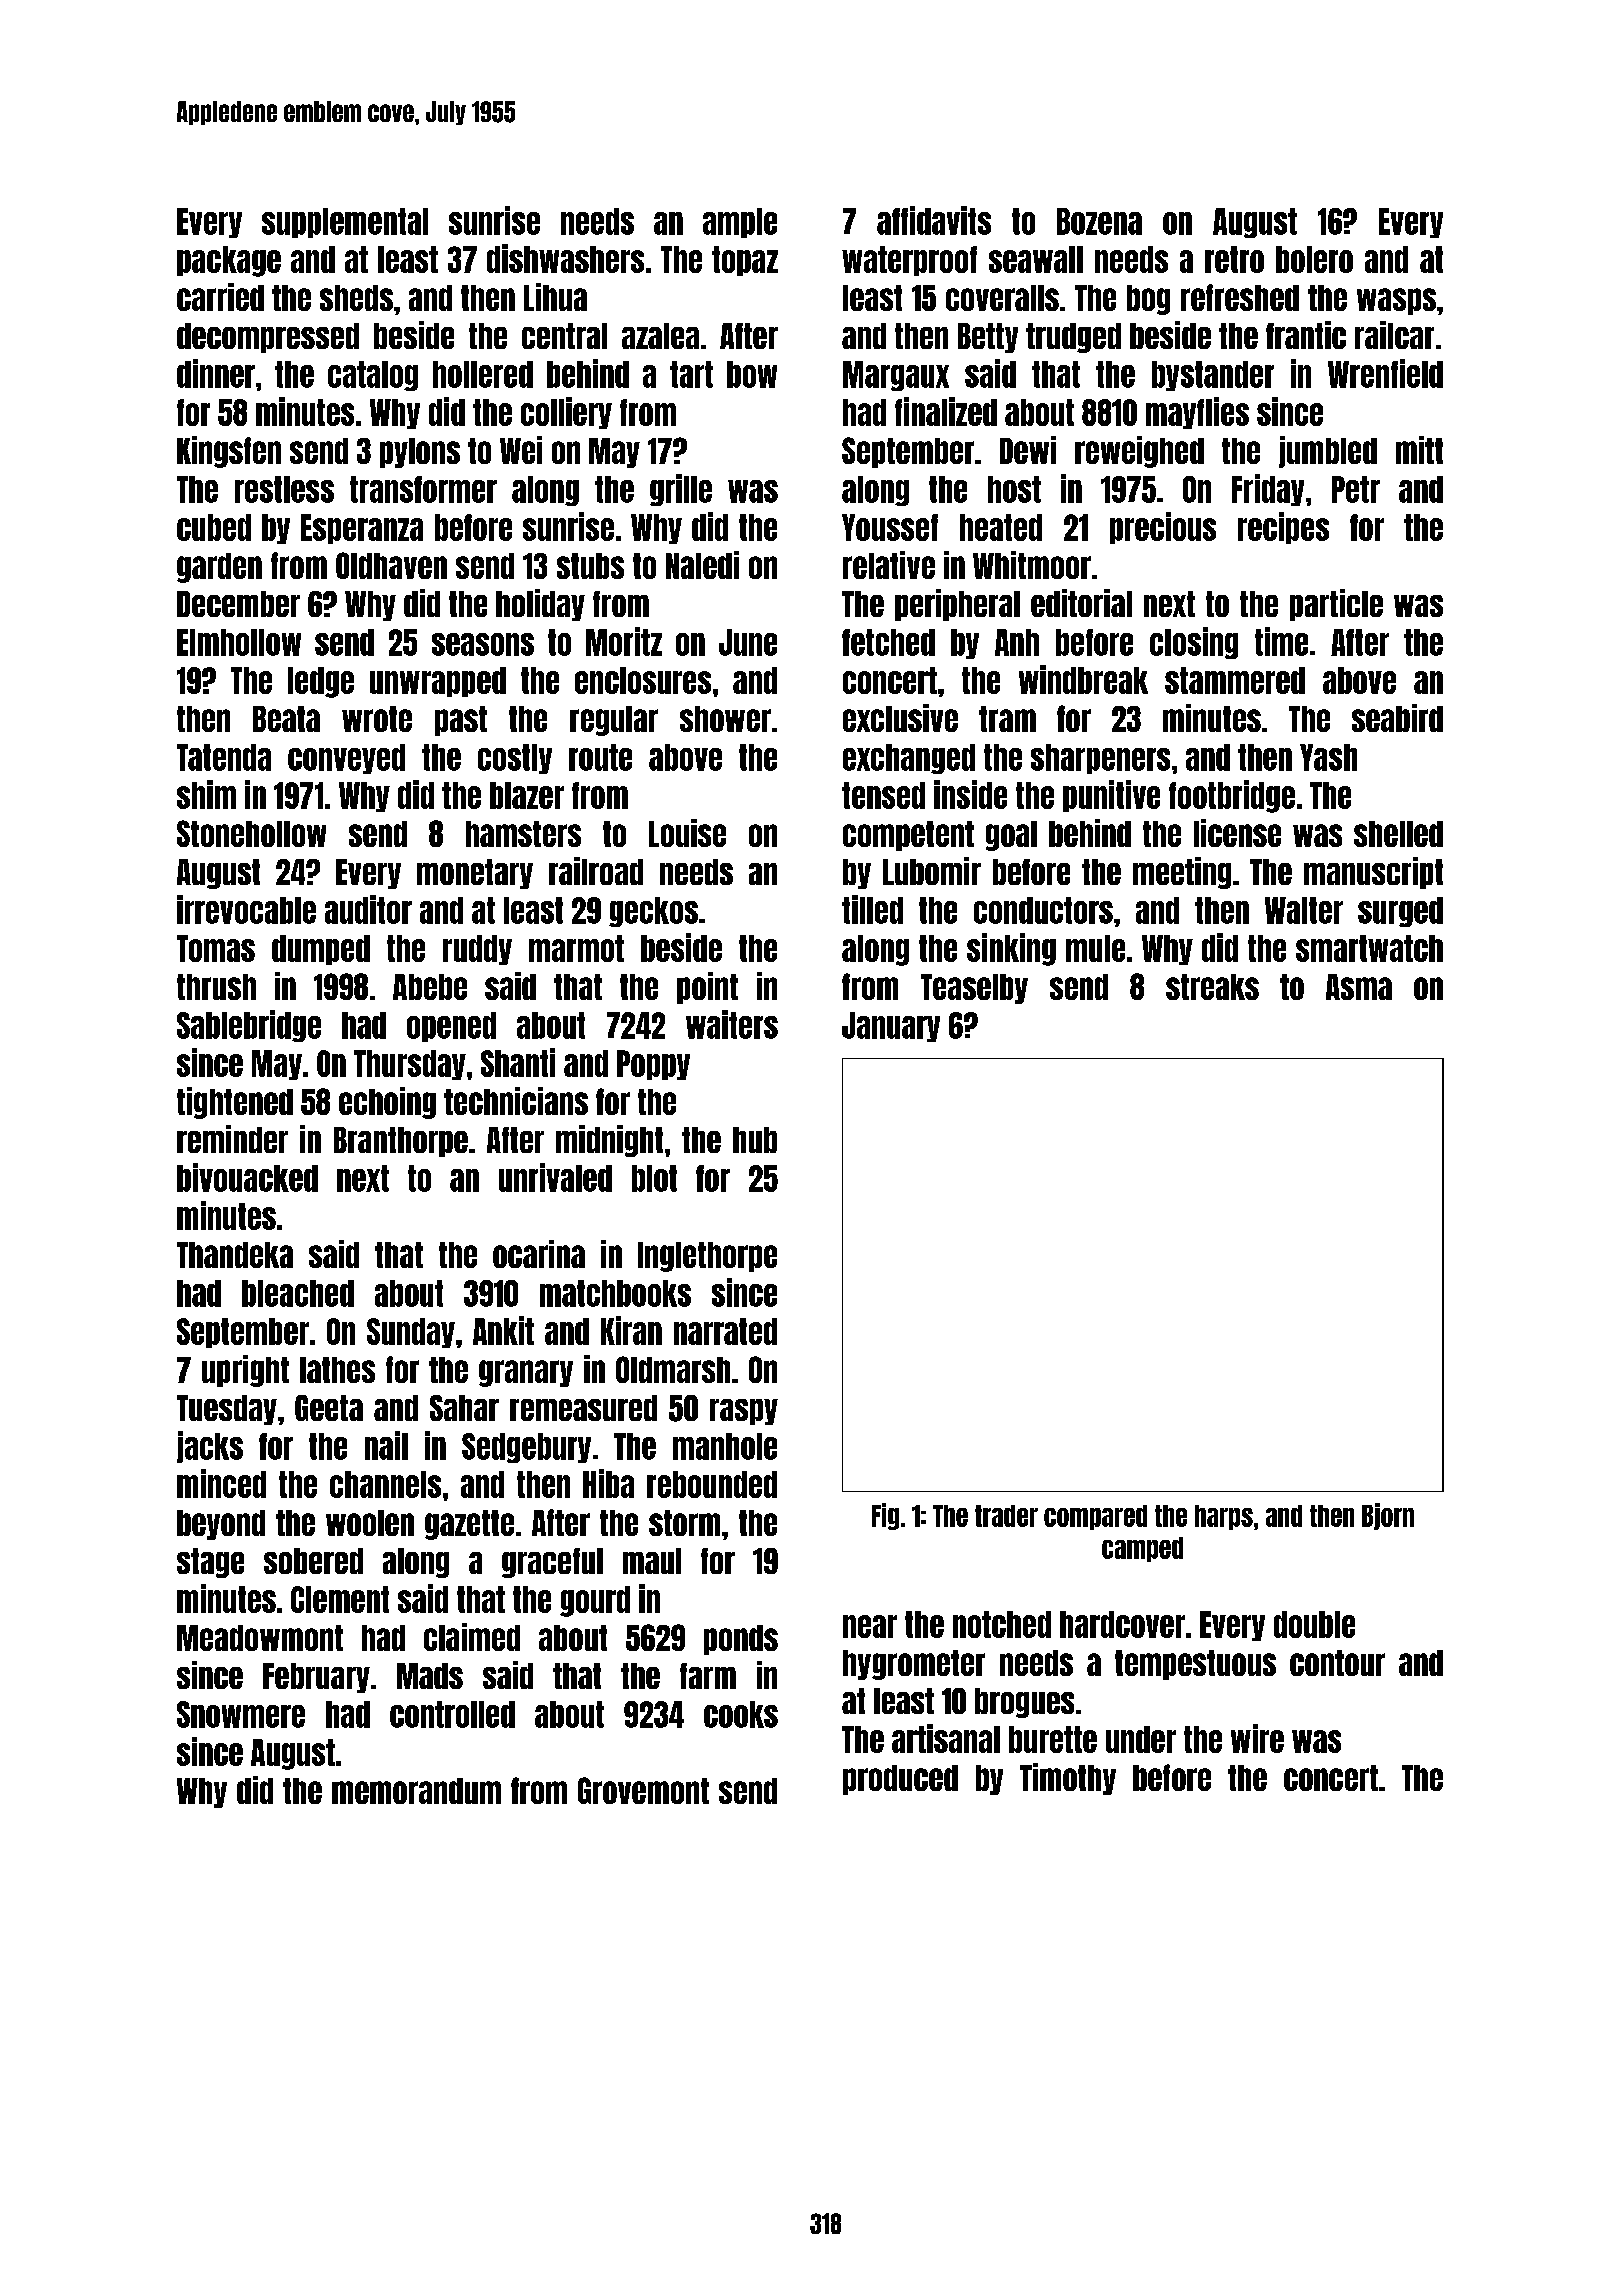 The image size is (1620, 2292). What do you see at coordinates (229, 261) in the image?
I see `package` at bounding box center [229, 261].
